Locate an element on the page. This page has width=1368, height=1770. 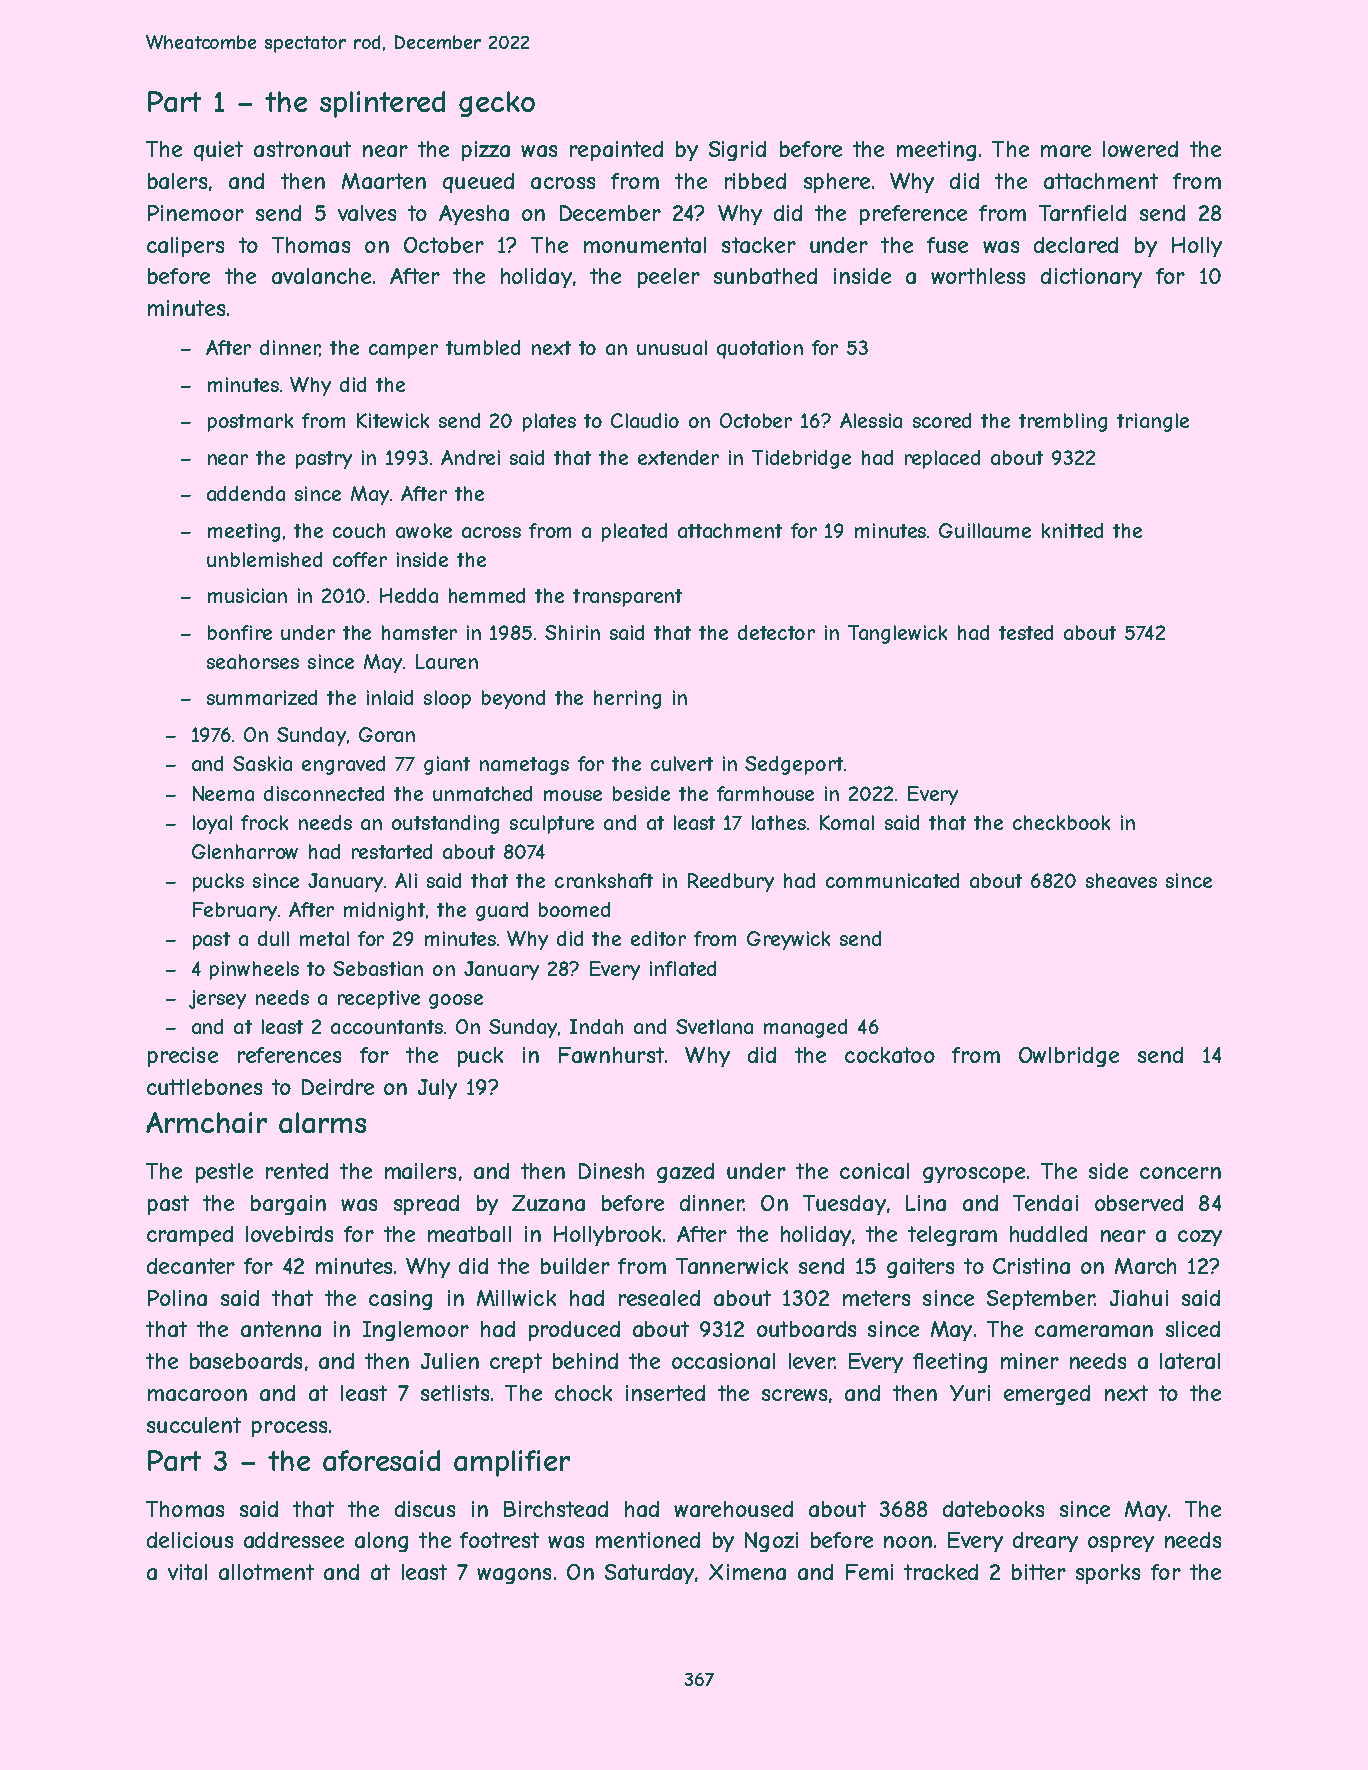
farmhouse is located at coordinates (765, 793).
